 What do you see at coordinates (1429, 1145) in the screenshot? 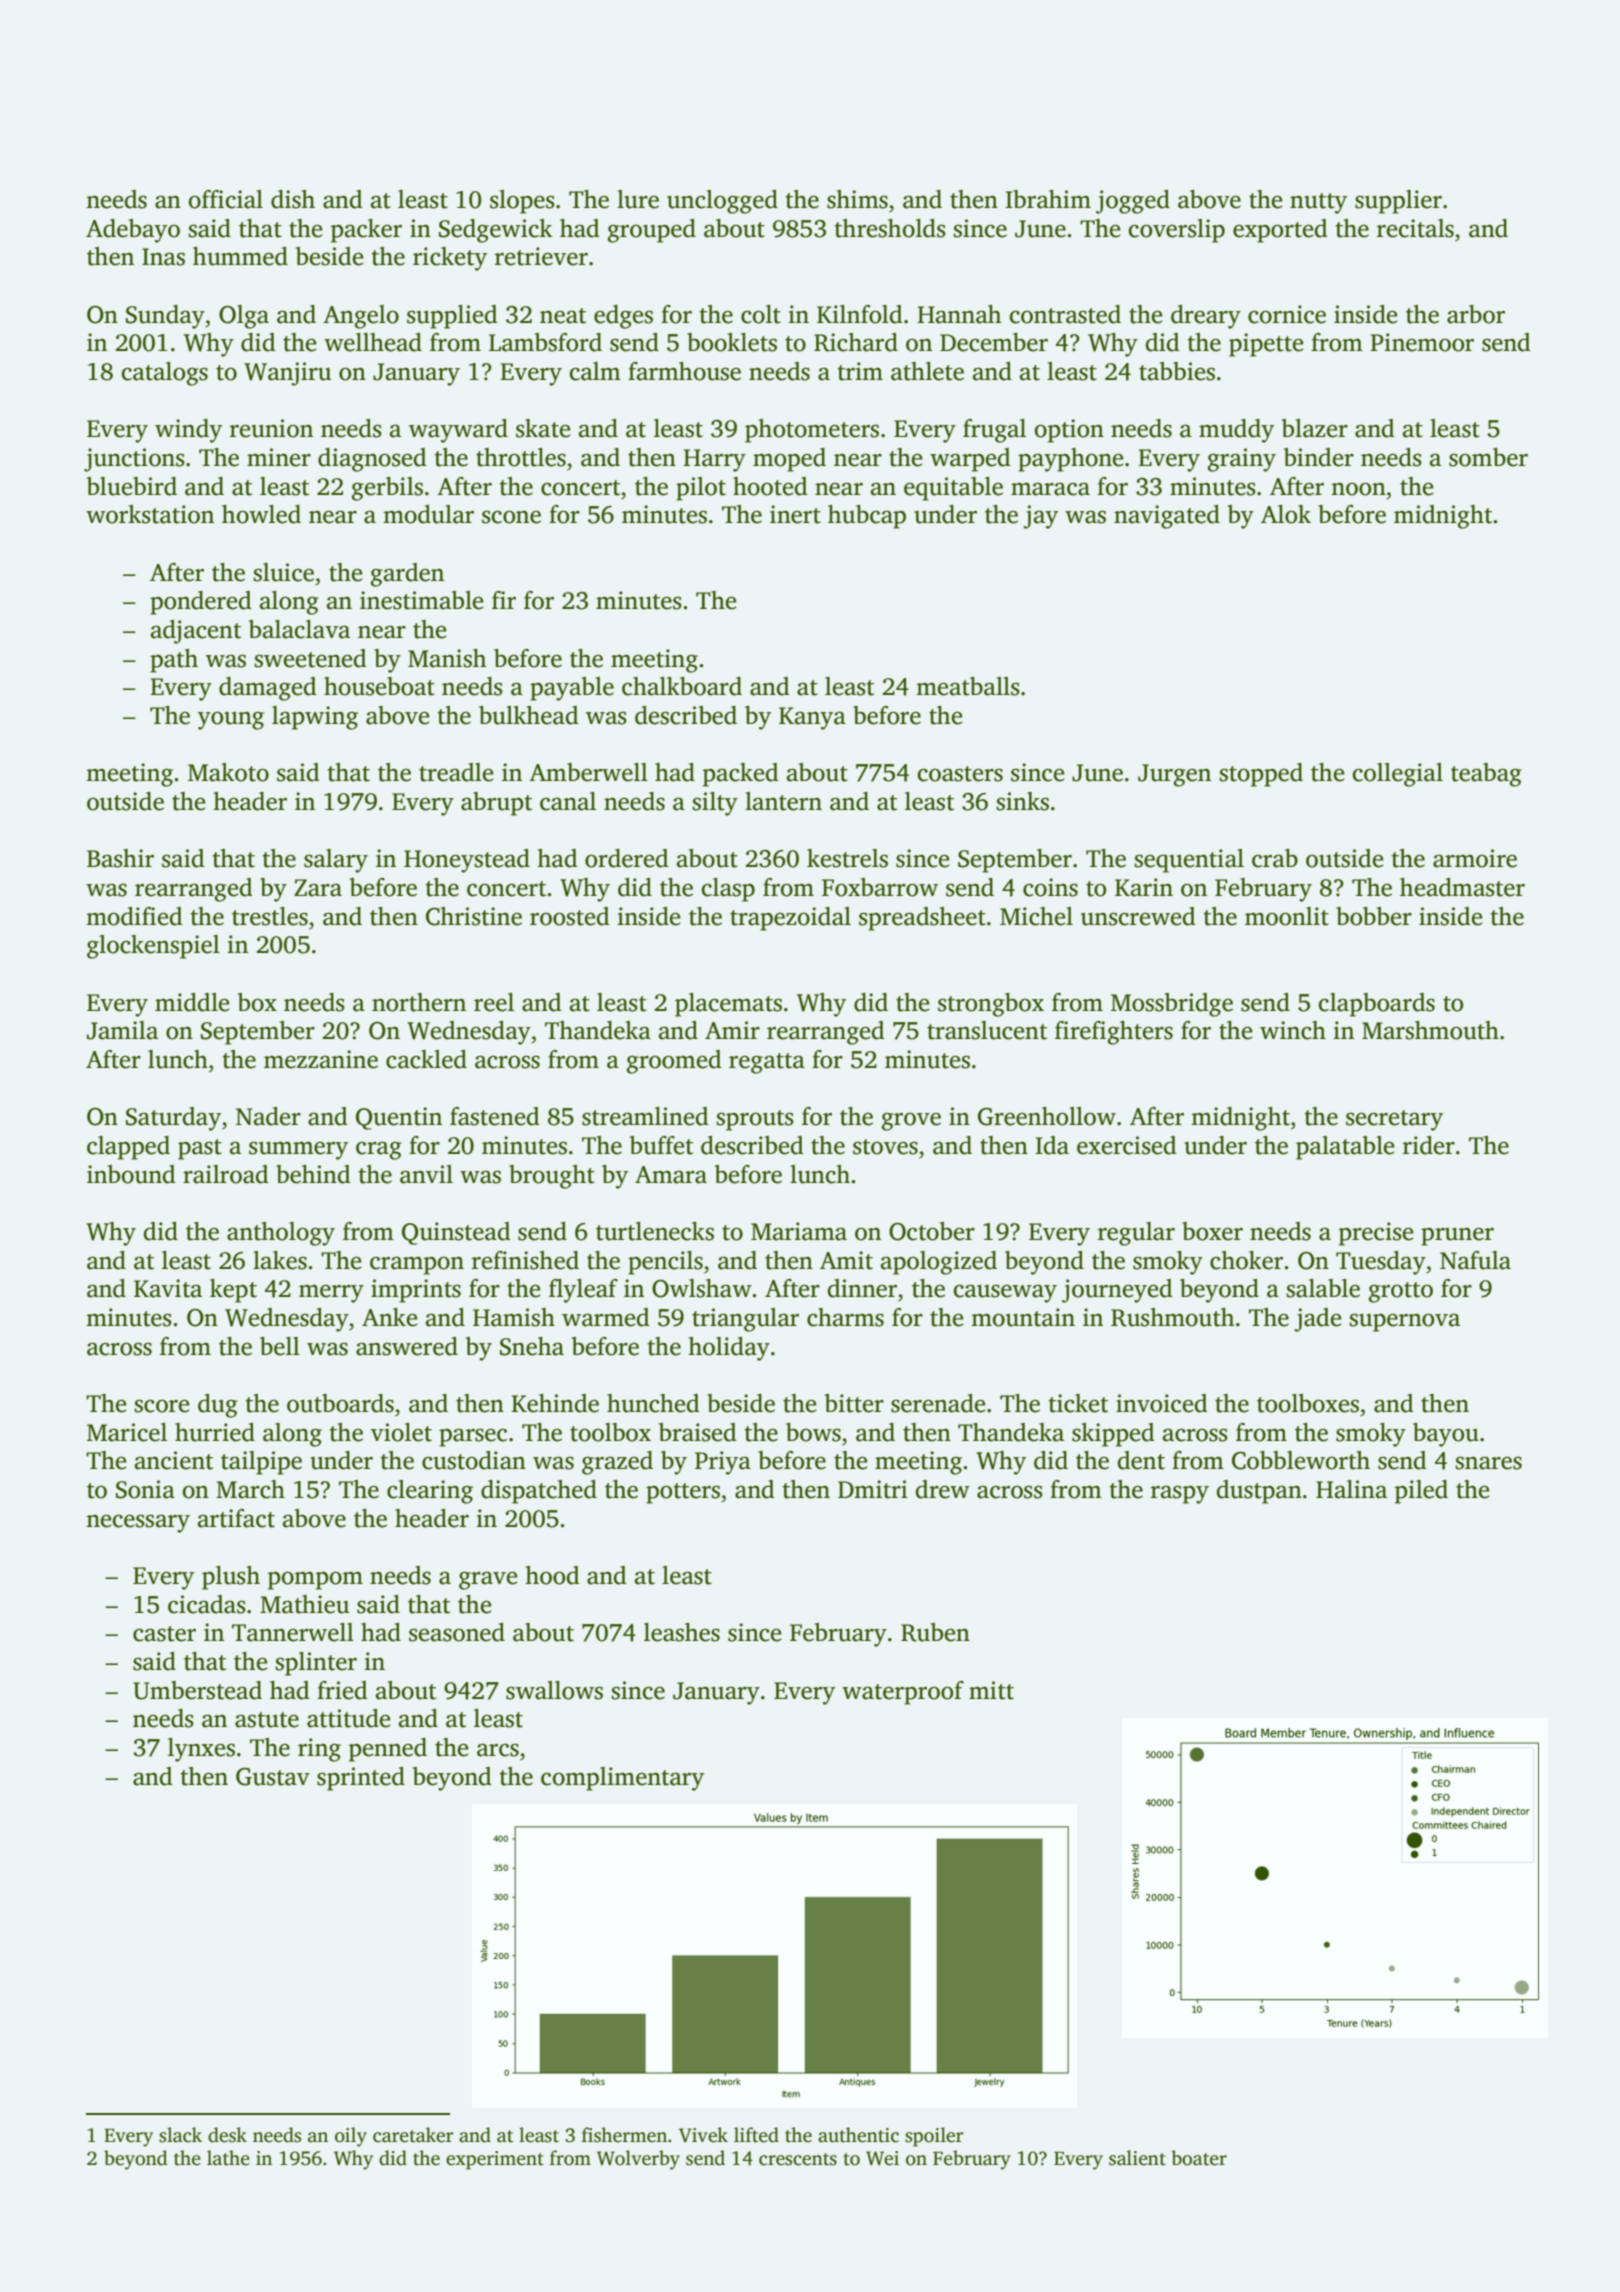
I see `rider` at bounding box center [1429, 1145].
